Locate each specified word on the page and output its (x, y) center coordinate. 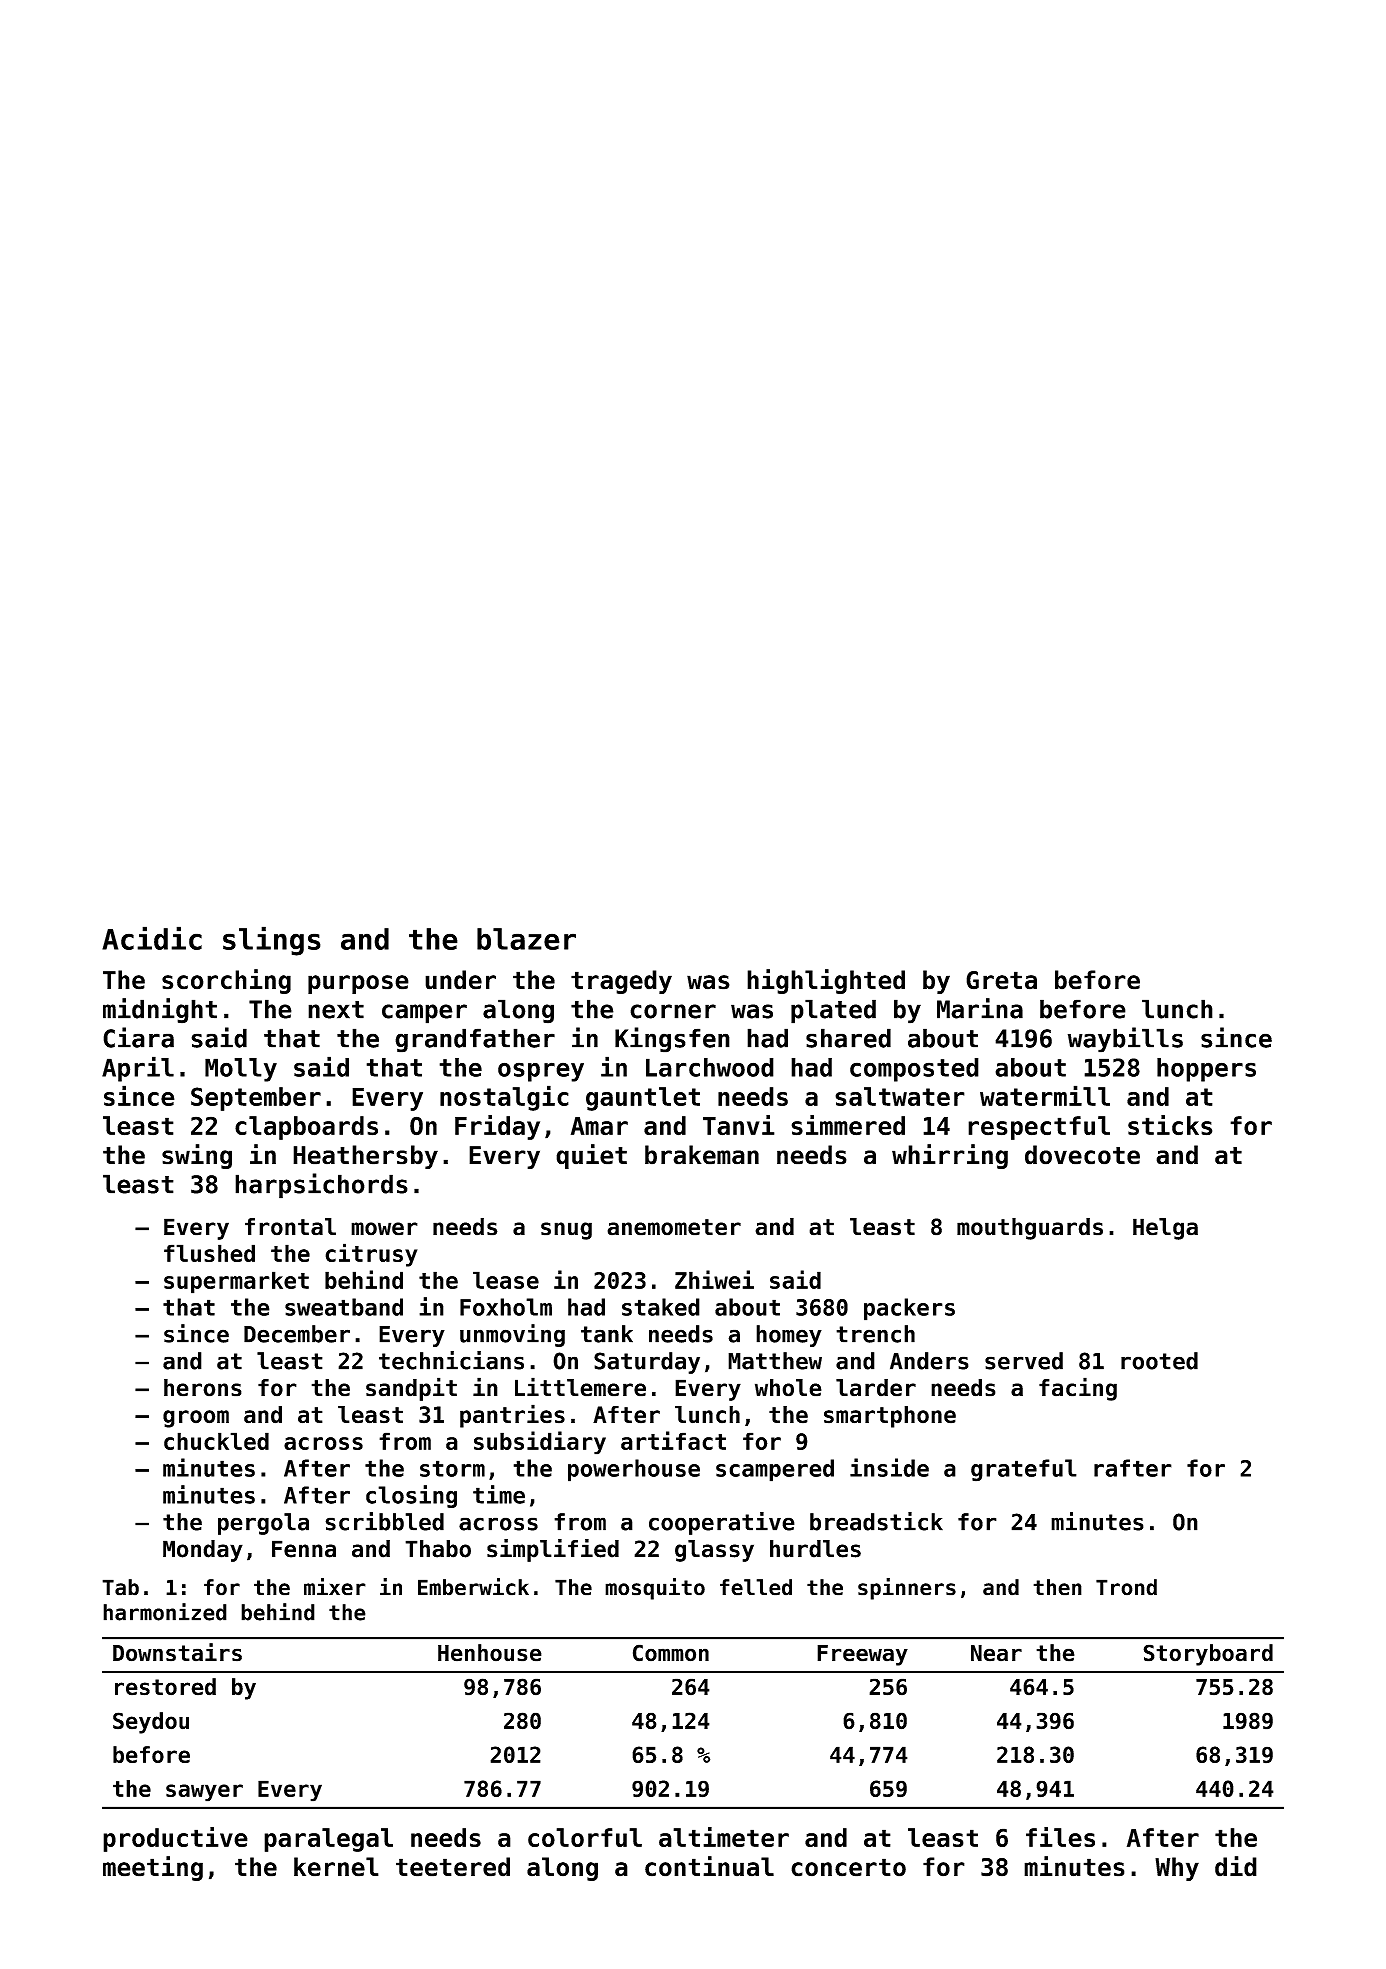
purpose (358, 984)
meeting (153, 1868)
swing (197, 1156)
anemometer (674, 1227)
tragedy (621, 982)
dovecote (1082, 1155)
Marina (980, 1008)
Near (996, 1653)
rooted (1159, 1361)
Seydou (151, 1723)
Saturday (647, 1363)
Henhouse (490, 1653)
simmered (848, 1125)
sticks (1170, 1125)
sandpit (411, 1389)
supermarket (236, 1282)
